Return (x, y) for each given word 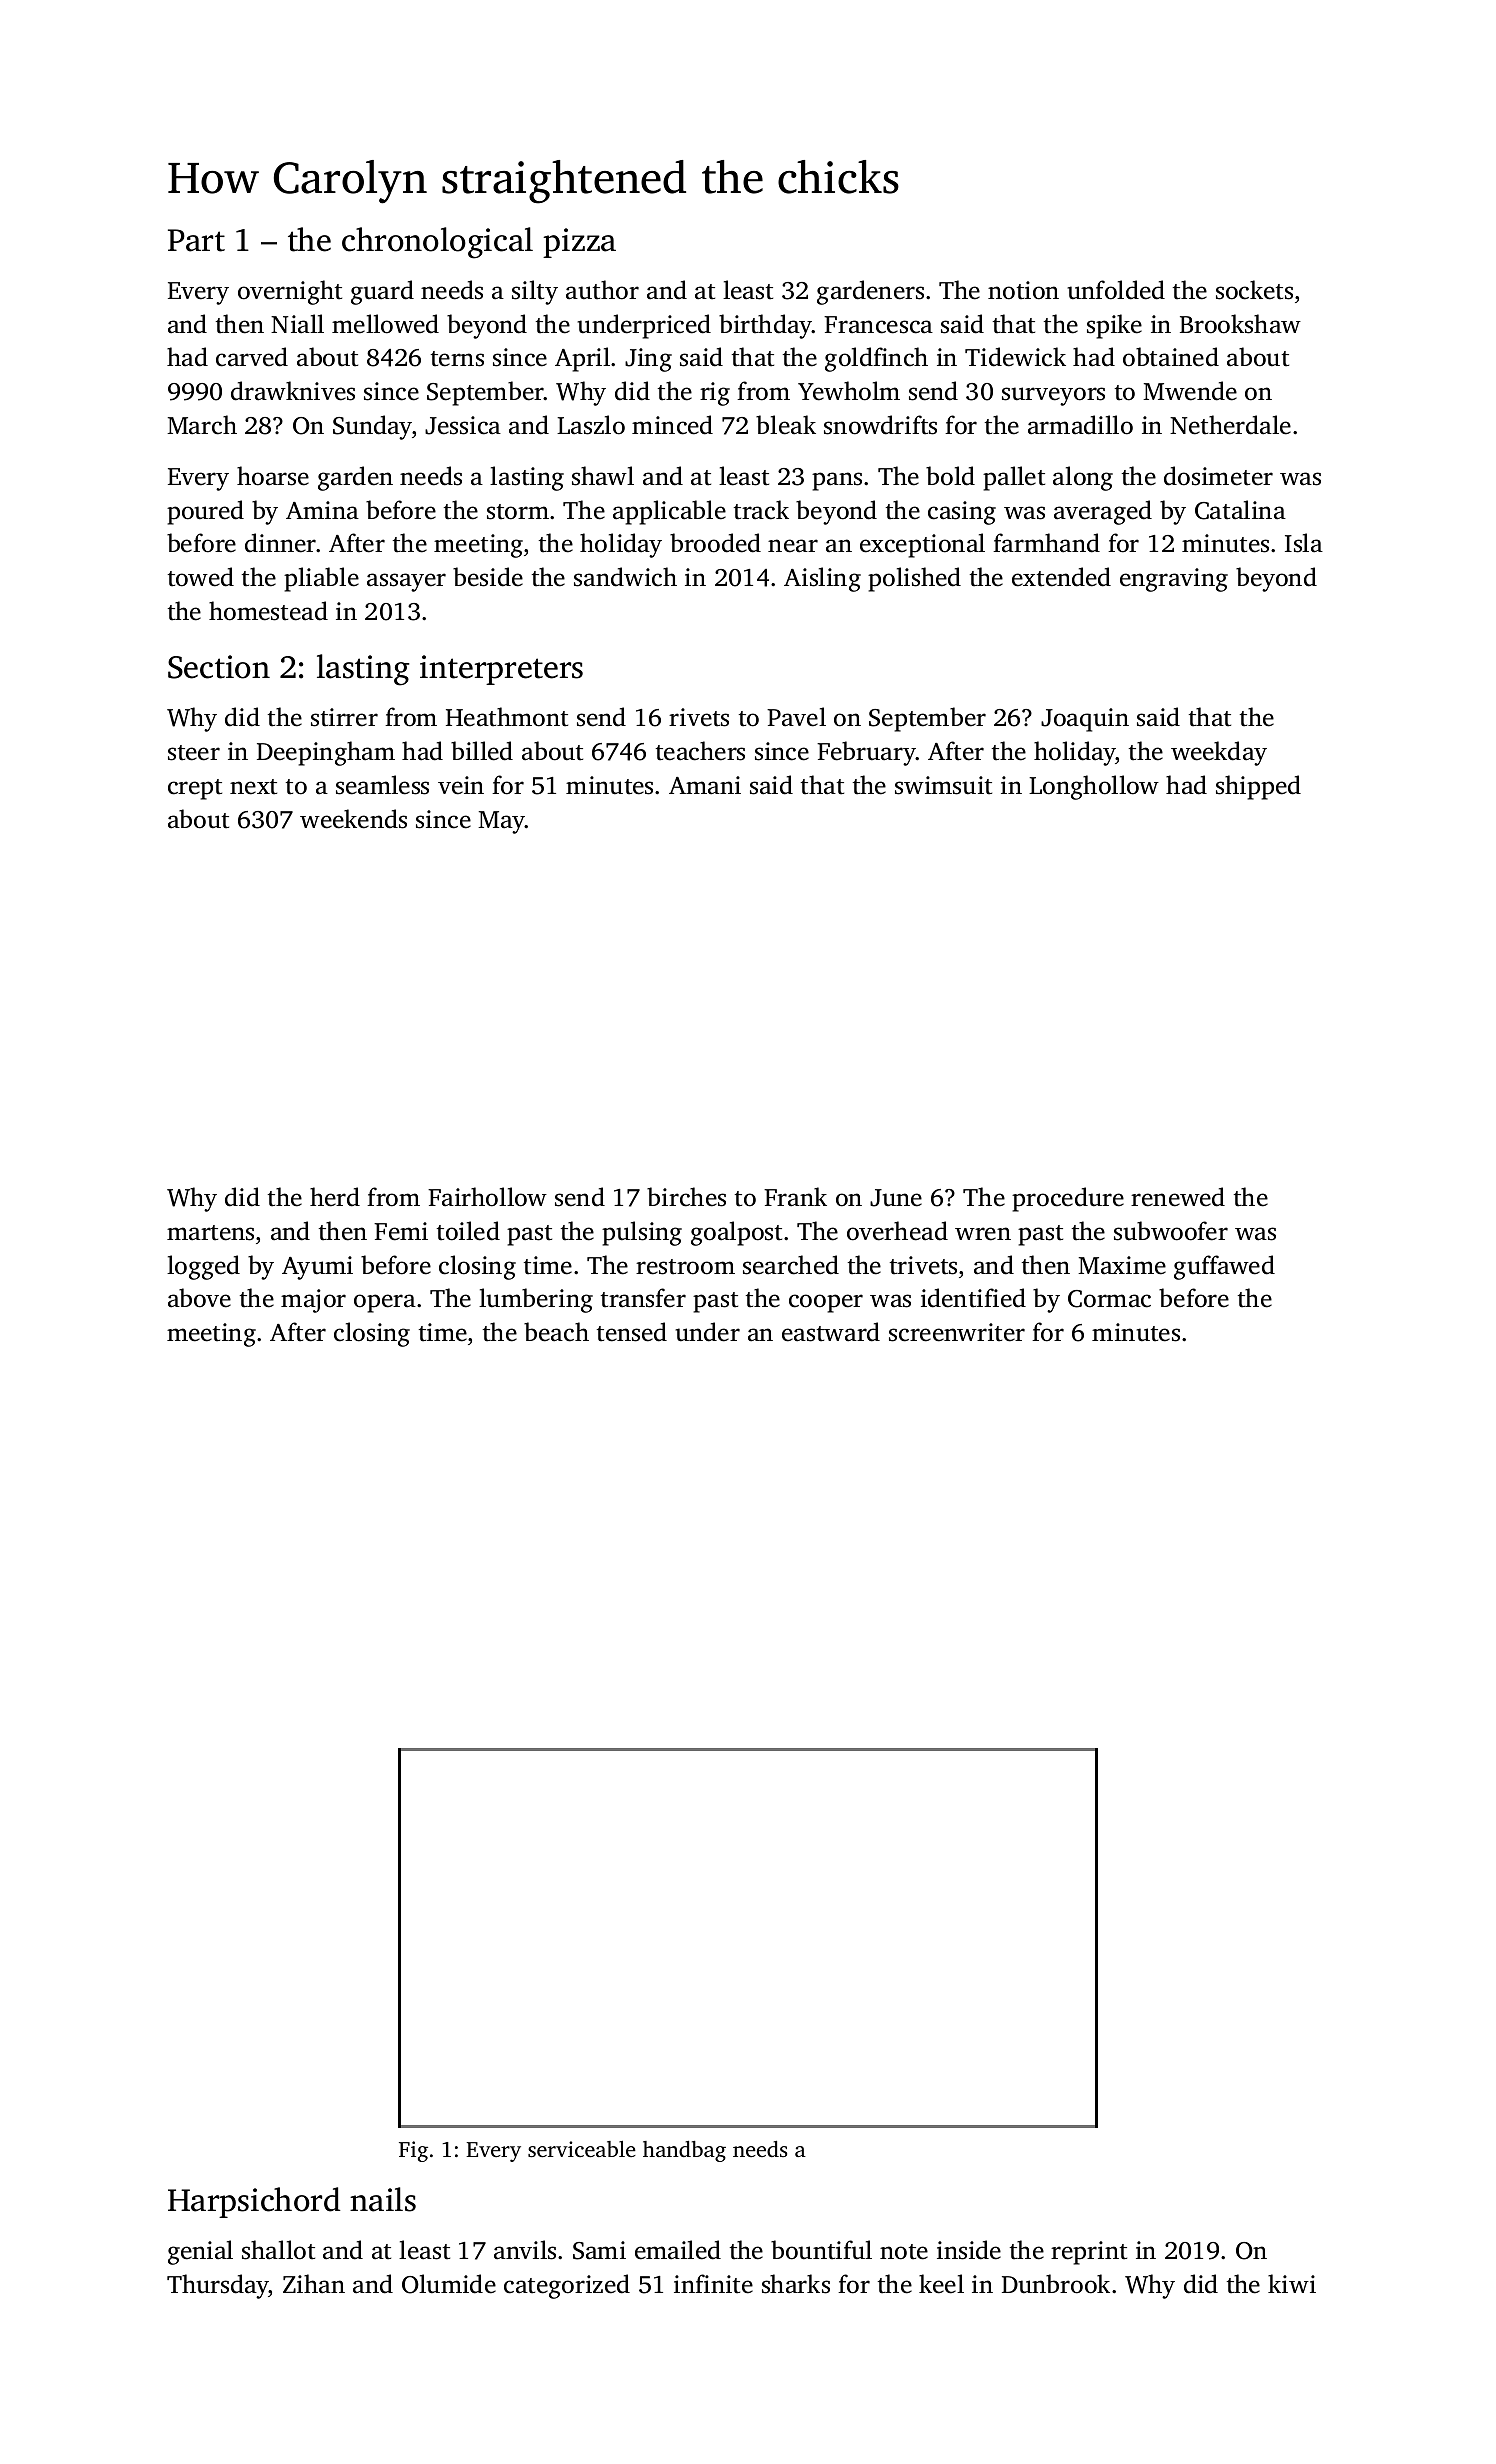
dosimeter (1218, 476)
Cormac (1109, 1299)
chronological (437, 243)
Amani (705, 785)
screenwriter (957, 1332)
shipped (1258, 787)
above (199, 1298)
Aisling (822, 579)
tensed (632, 1332)
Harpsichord (254, 2202)
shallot (278, 2250)
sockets (1254, 290)
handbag (684, 2151)
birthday (765, 326)
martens (210, 1233)
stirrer (344, 717)
